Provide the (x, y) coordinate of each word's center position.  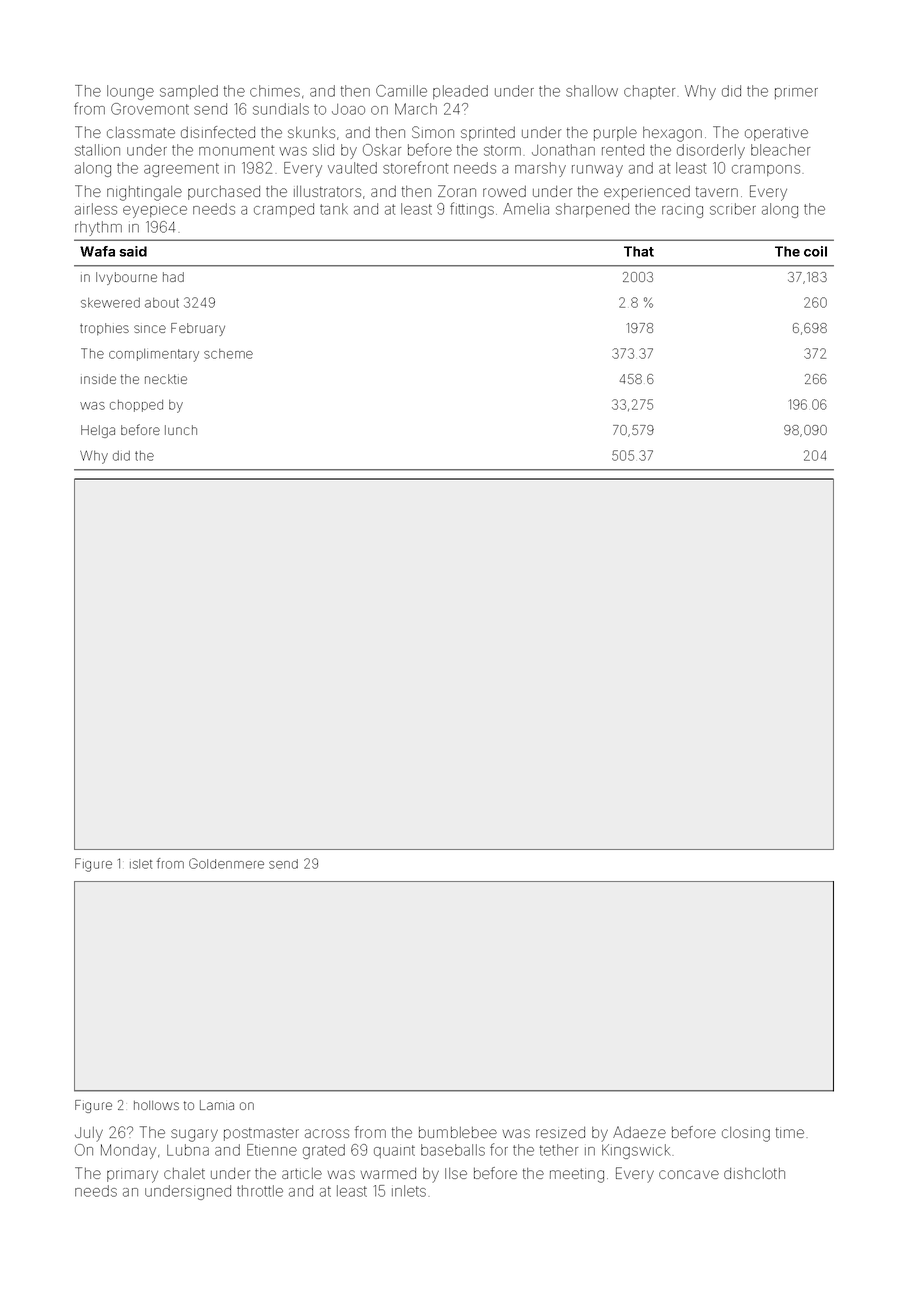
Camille (401, 91)
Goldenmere (226, 863)
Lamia (217, 1105)
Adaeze (639, 1132)
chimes (275, 91)
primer (796, 93)
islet (141, 864)
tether (559, 1150)
